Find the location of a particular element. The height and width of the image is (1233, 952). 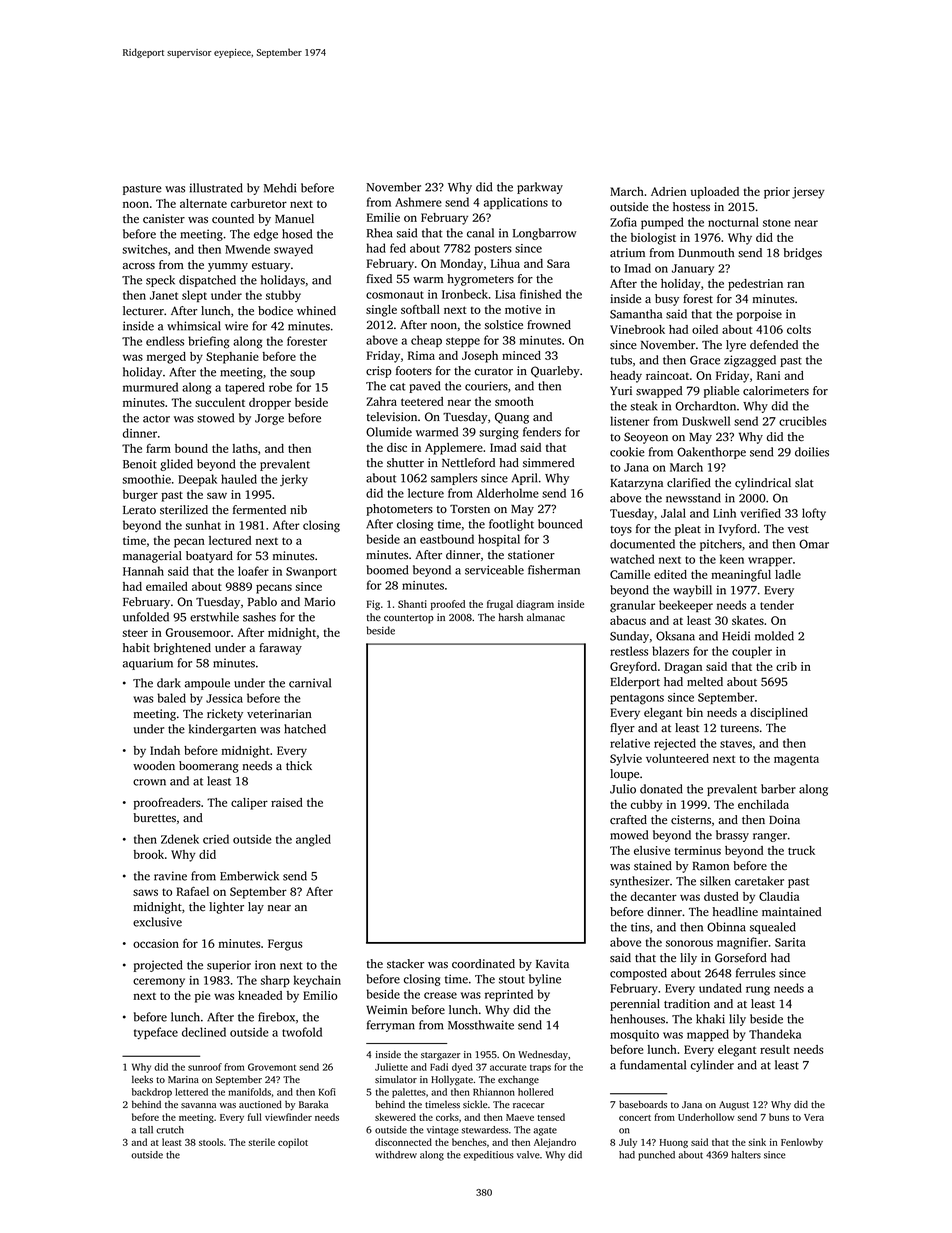

Ashmere is located at coordinates (418, 202).
